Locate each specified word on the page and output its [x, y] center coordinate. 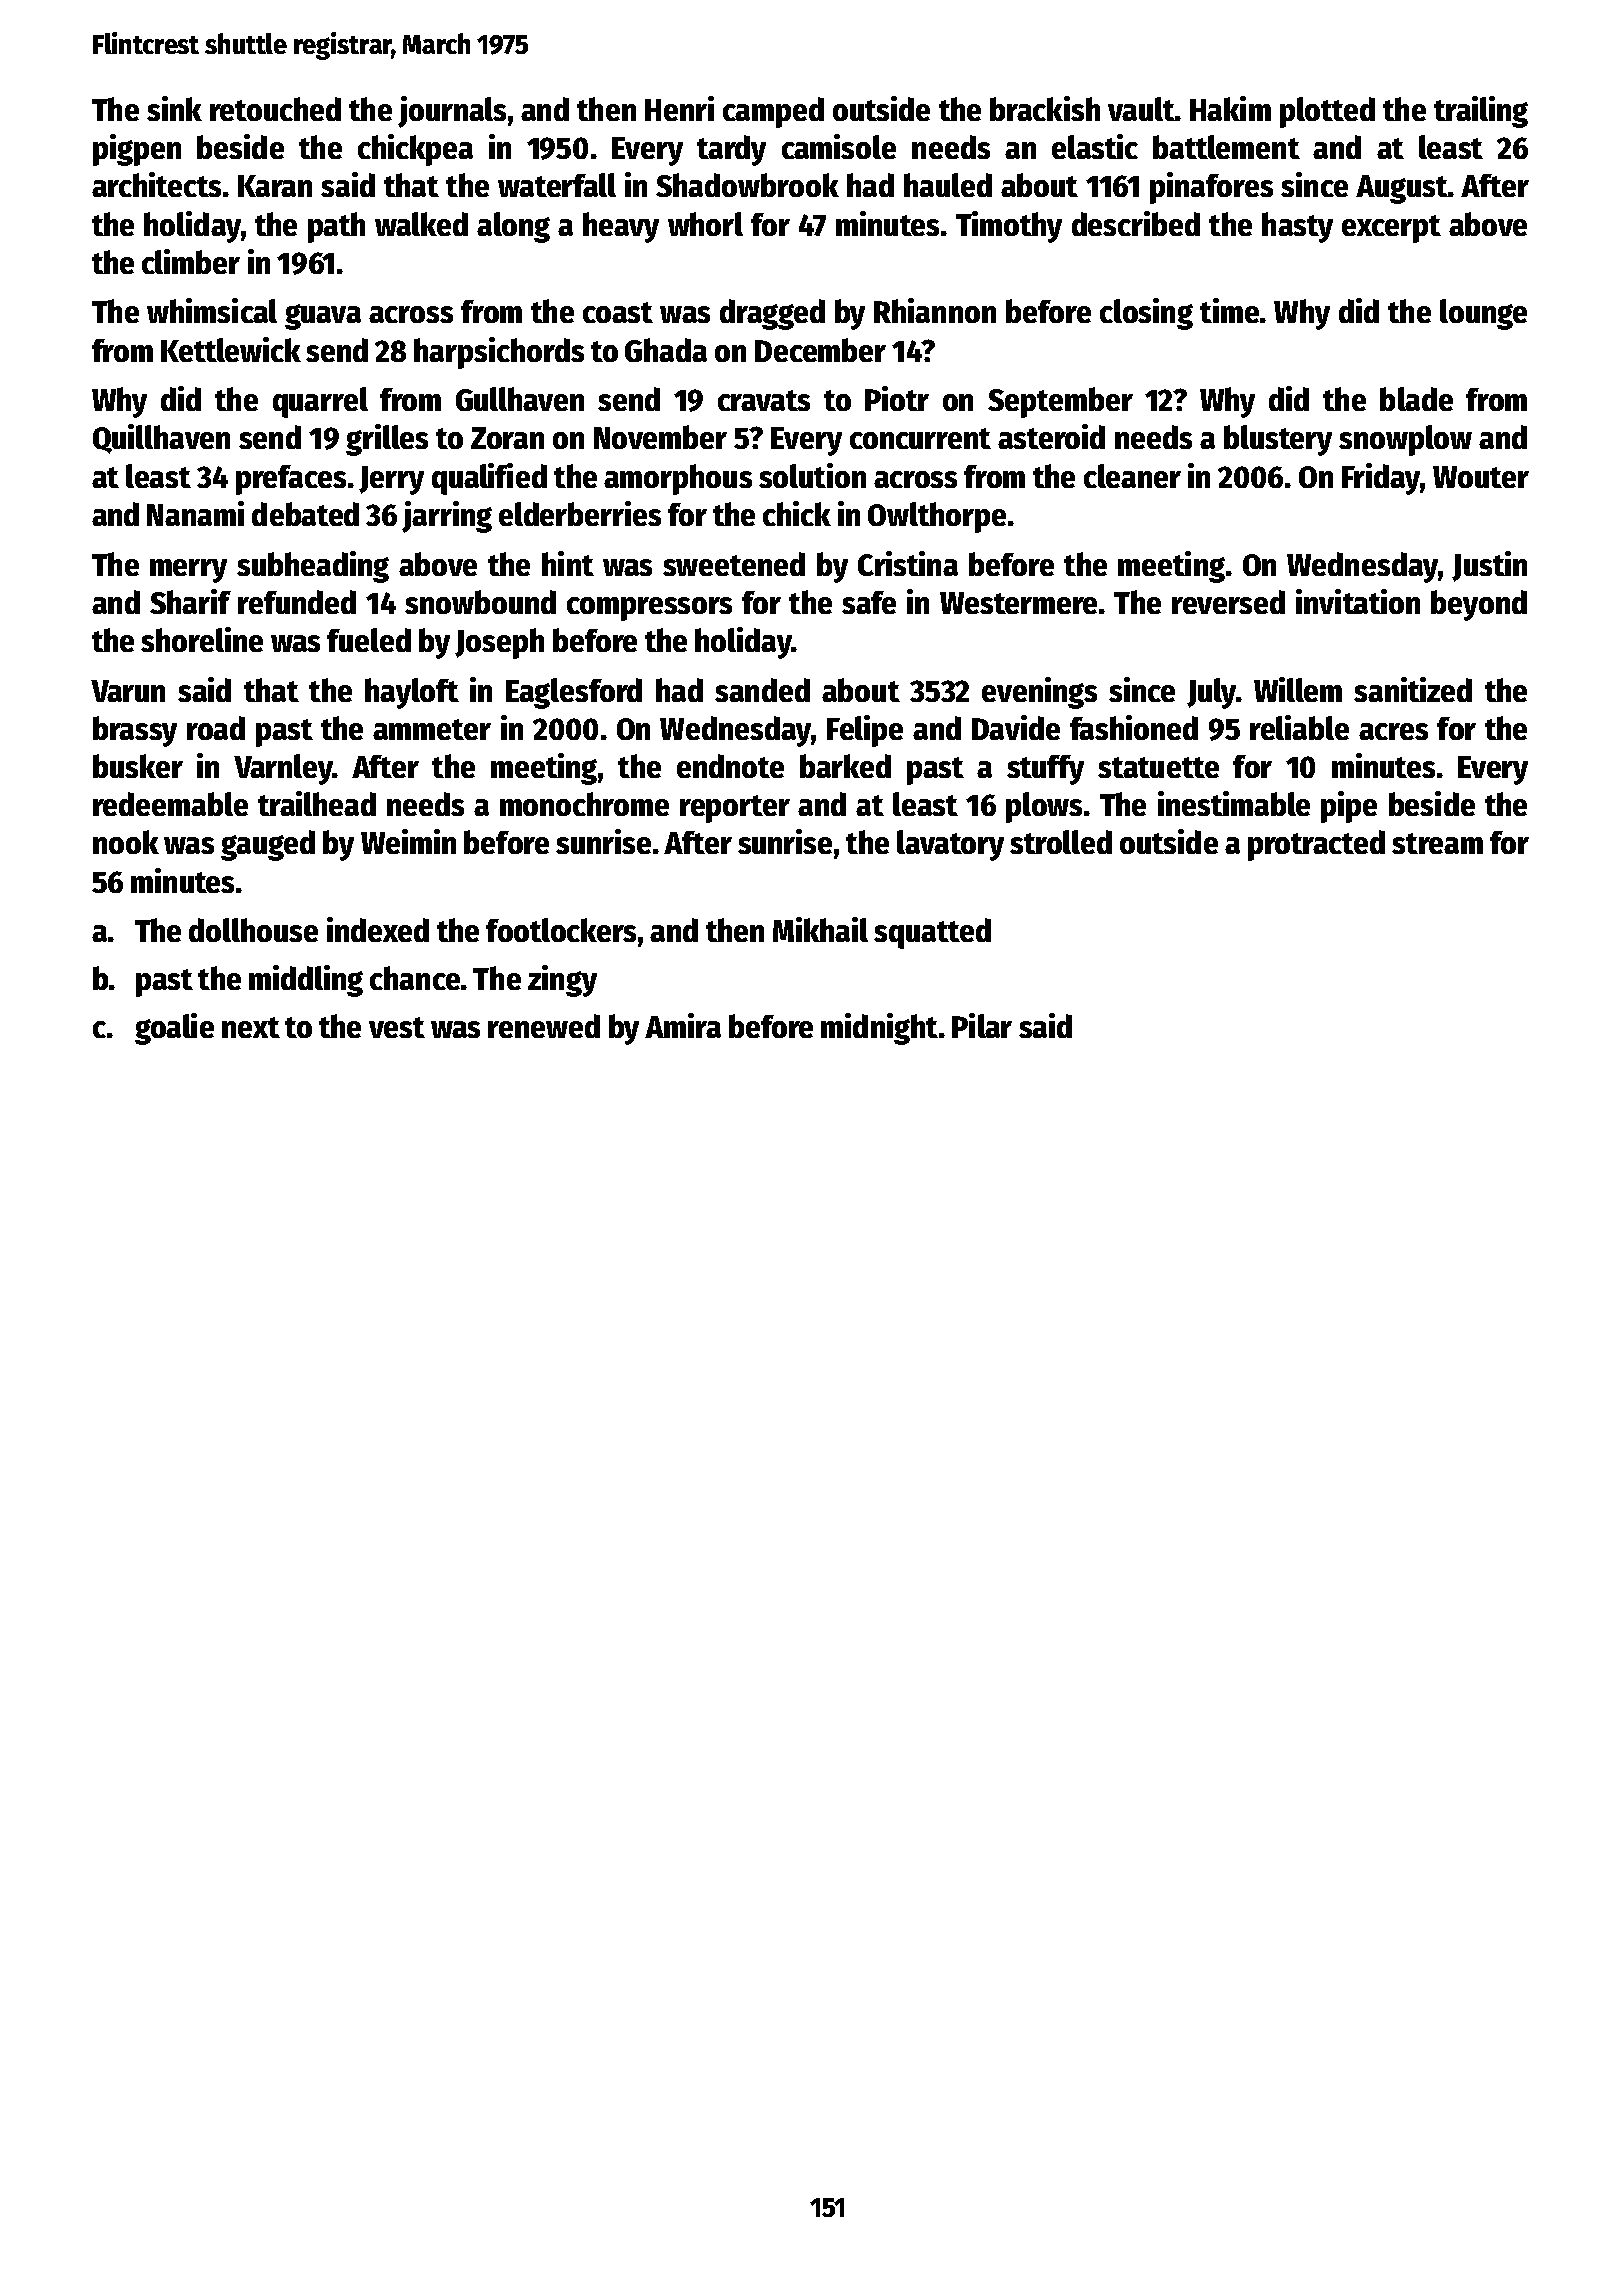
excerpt [1391, 229]
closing [1146, 314]
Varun [128, 691]
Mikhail [820, 929]
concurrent [920, 438]
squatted [932, 933]
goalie [174, 1029]
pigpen [137, 150]
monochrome [584, 804]
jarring [447, 517]
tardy [731, 150]
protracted [1316, 845]
